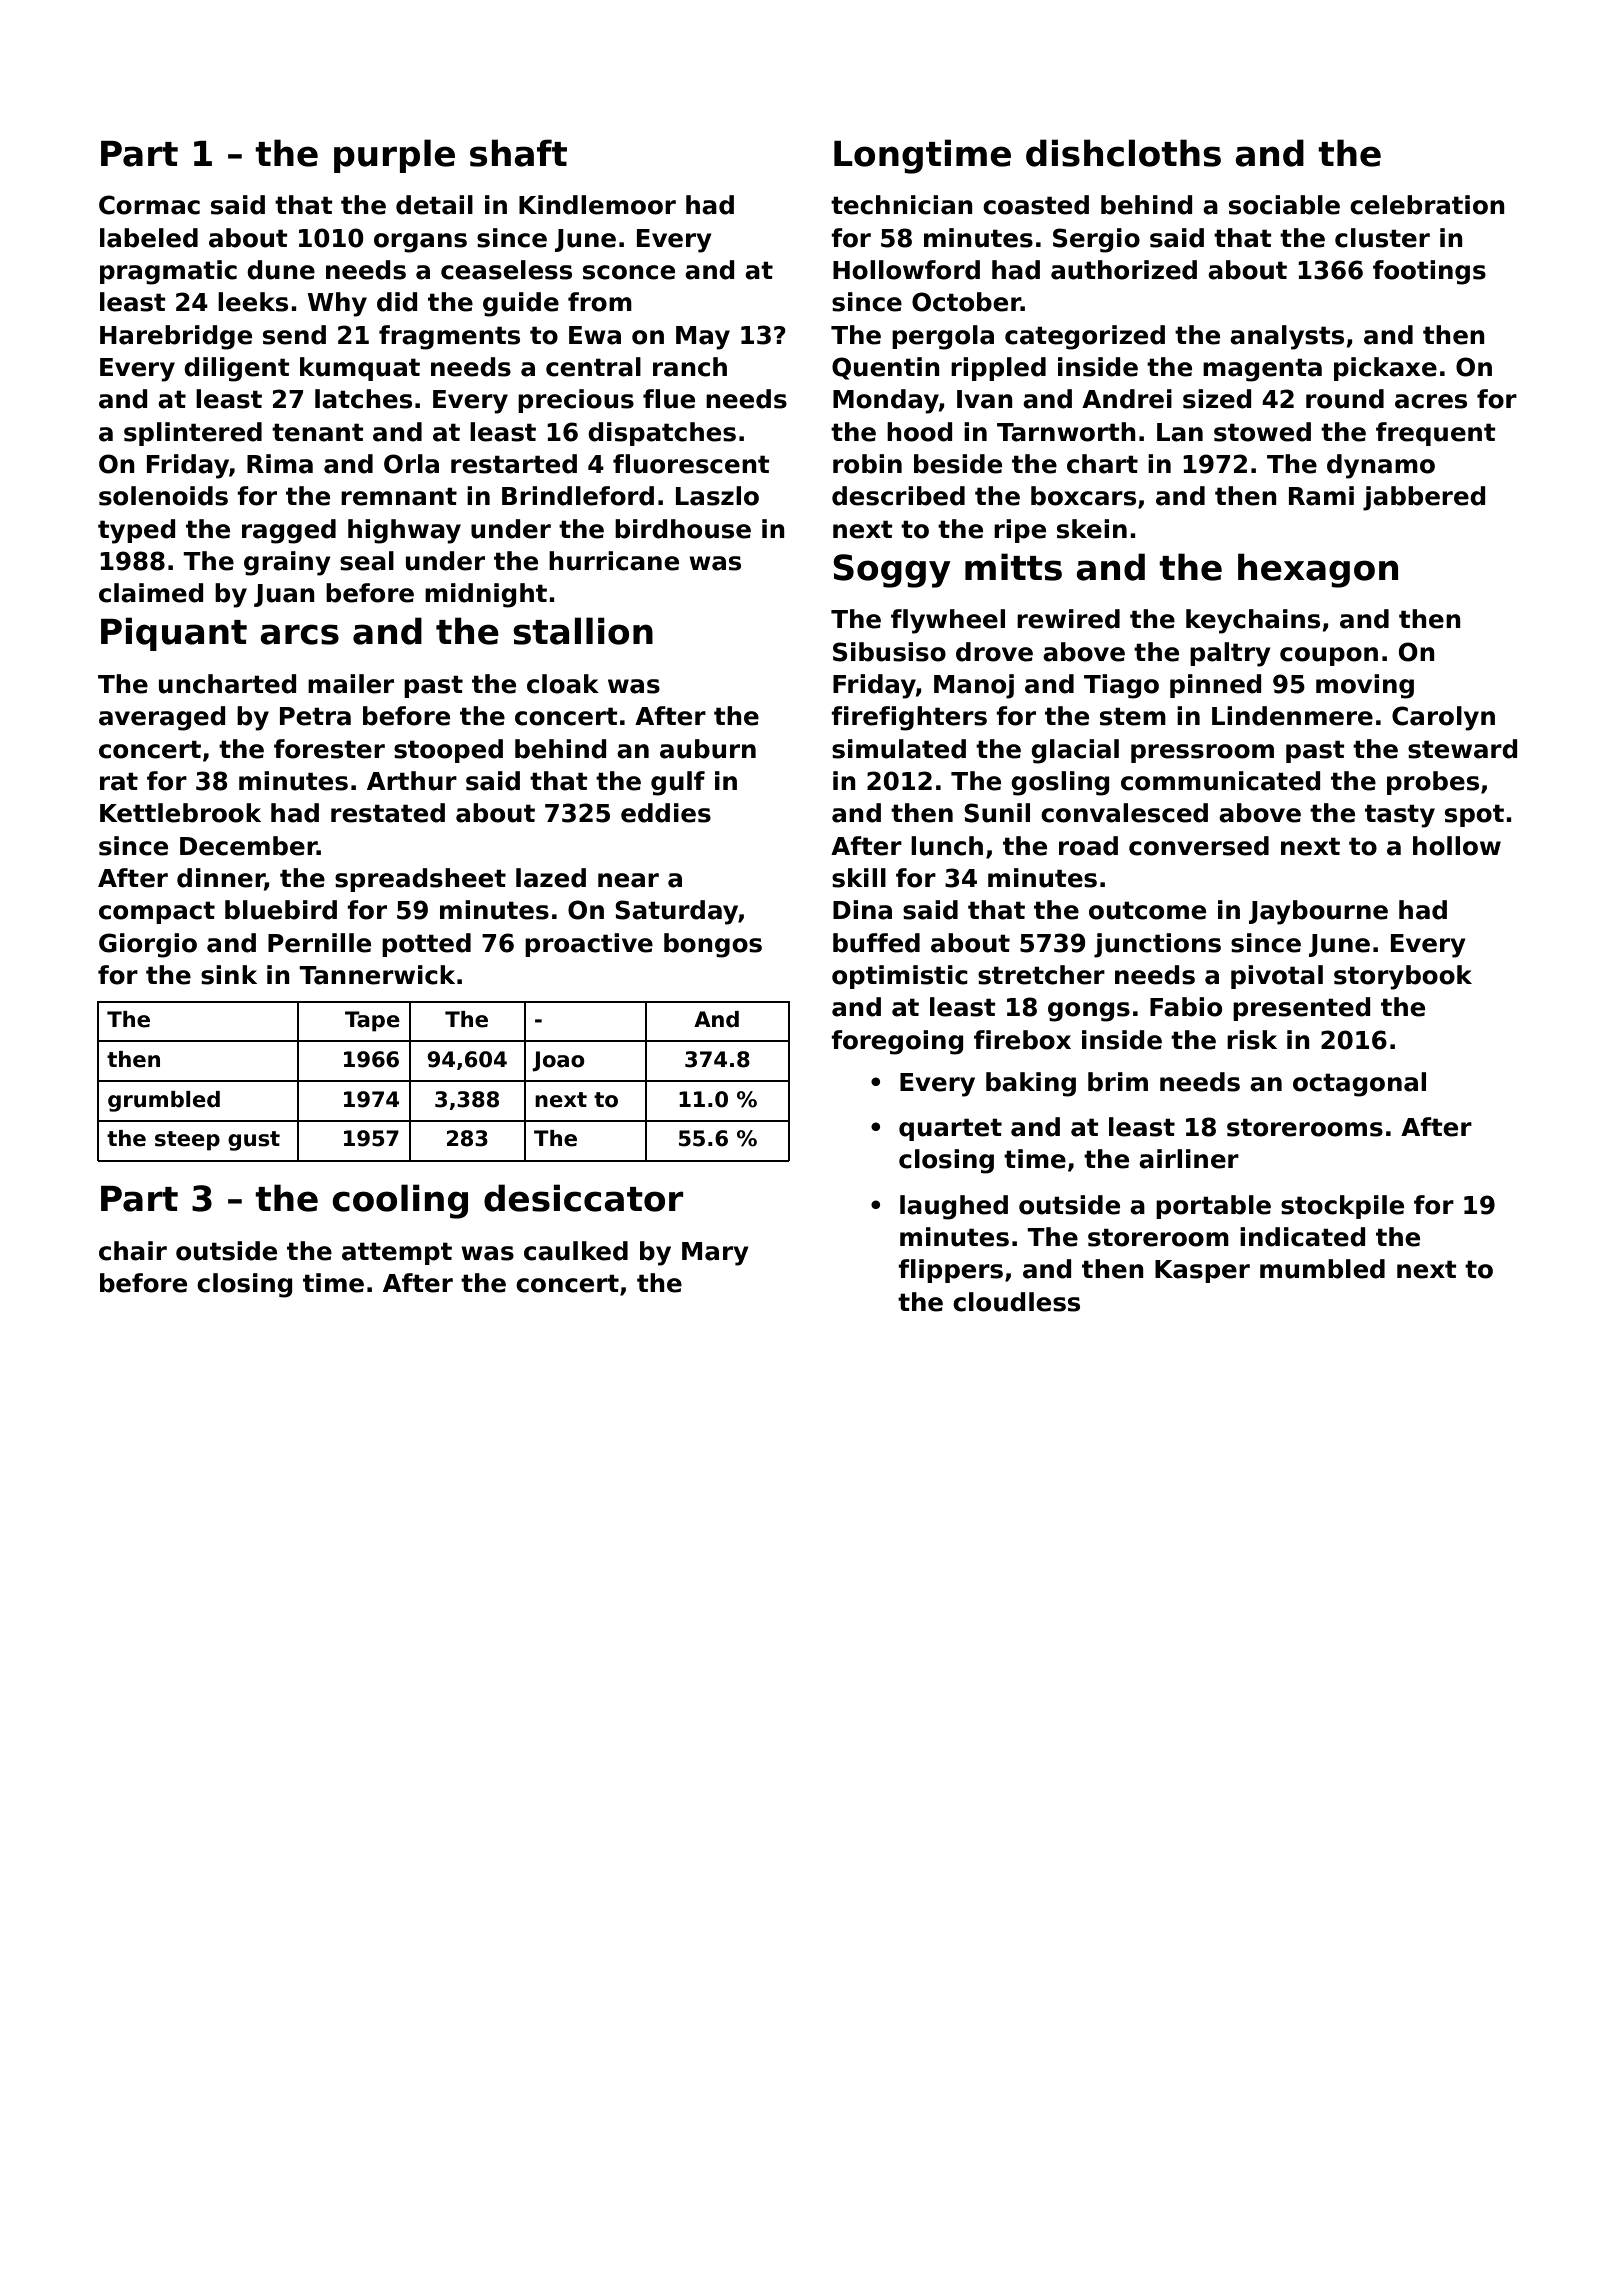 Image resolution: width=1620 pixels, height=2292 pixels. What do you see at coordinates (690, 367) in the screenshot?
I see `ranch` at bounding box center [690, 367].
